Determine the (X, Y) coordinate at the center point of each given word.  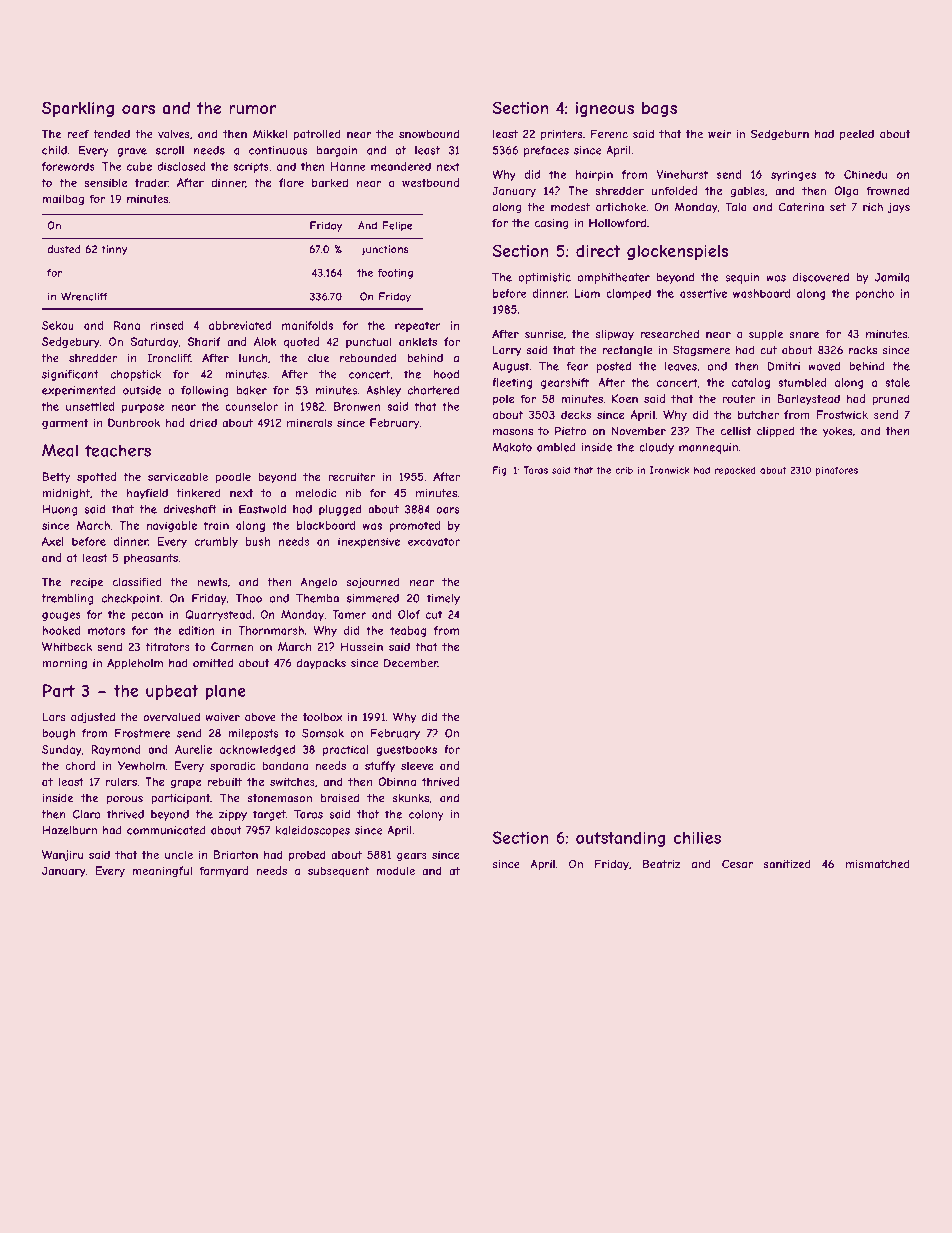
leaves (681, 366)
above (260, 717)
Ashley (383, 391)
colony (426, 815)
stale (897, 382)
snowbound (429, 134)
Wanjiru (62, 855)
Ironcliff (169, 358)
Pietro (570, 431)
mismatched (878, 864)
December (411, 663)
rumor (252, 109)
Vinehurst (682, 174)
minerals (309, 422)
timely (443, 599)
